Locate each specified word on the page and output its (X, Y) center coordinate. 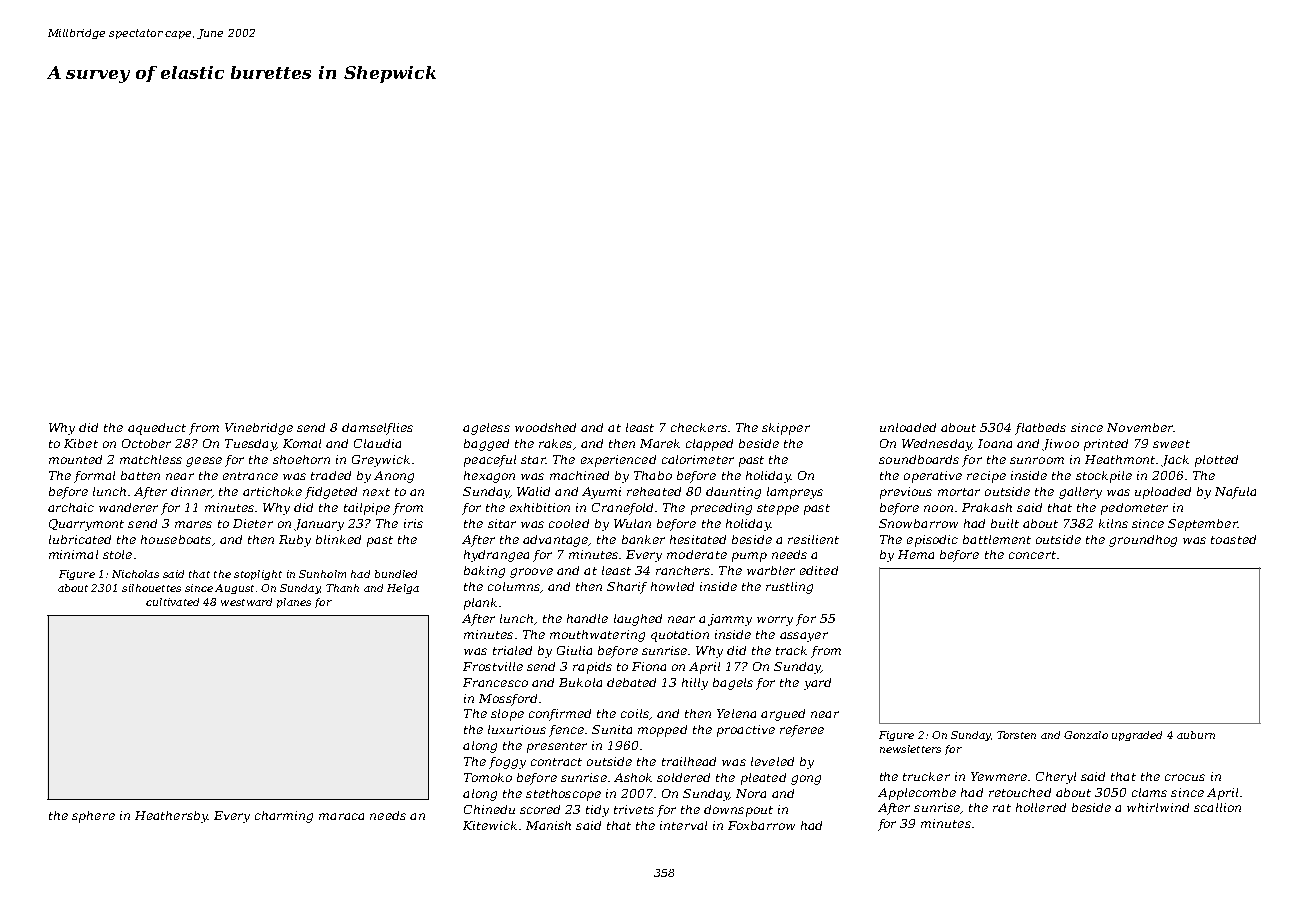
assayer (804, 637)
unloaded (908, 427)
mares (193, 524)
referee (802, 731)
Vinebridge (259, 429)
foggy (507, 763)
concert (1032, 555)
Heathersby (171, 817)
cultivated (172, 602)
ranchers (683, 570)
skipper (786, 429)
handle (587, 618)
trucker (926, 776)
